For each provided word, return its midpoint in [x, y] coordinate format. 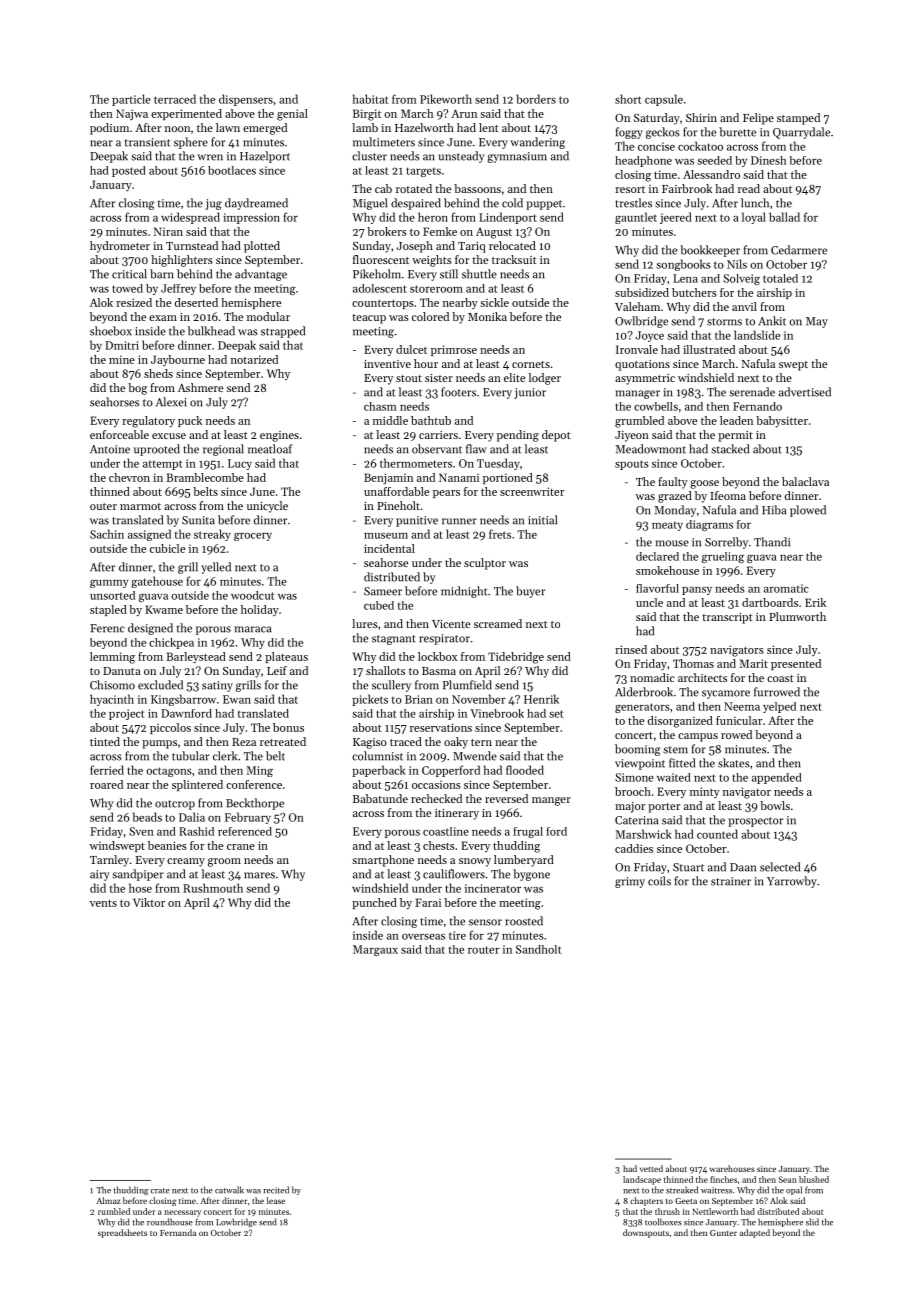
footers [458, 392]
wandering [537, 143]
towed [127, 288]
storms [724, 322]
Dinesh [768, 160]
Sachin [107, 534]
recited [276, 1190]
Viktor [149, 902]
